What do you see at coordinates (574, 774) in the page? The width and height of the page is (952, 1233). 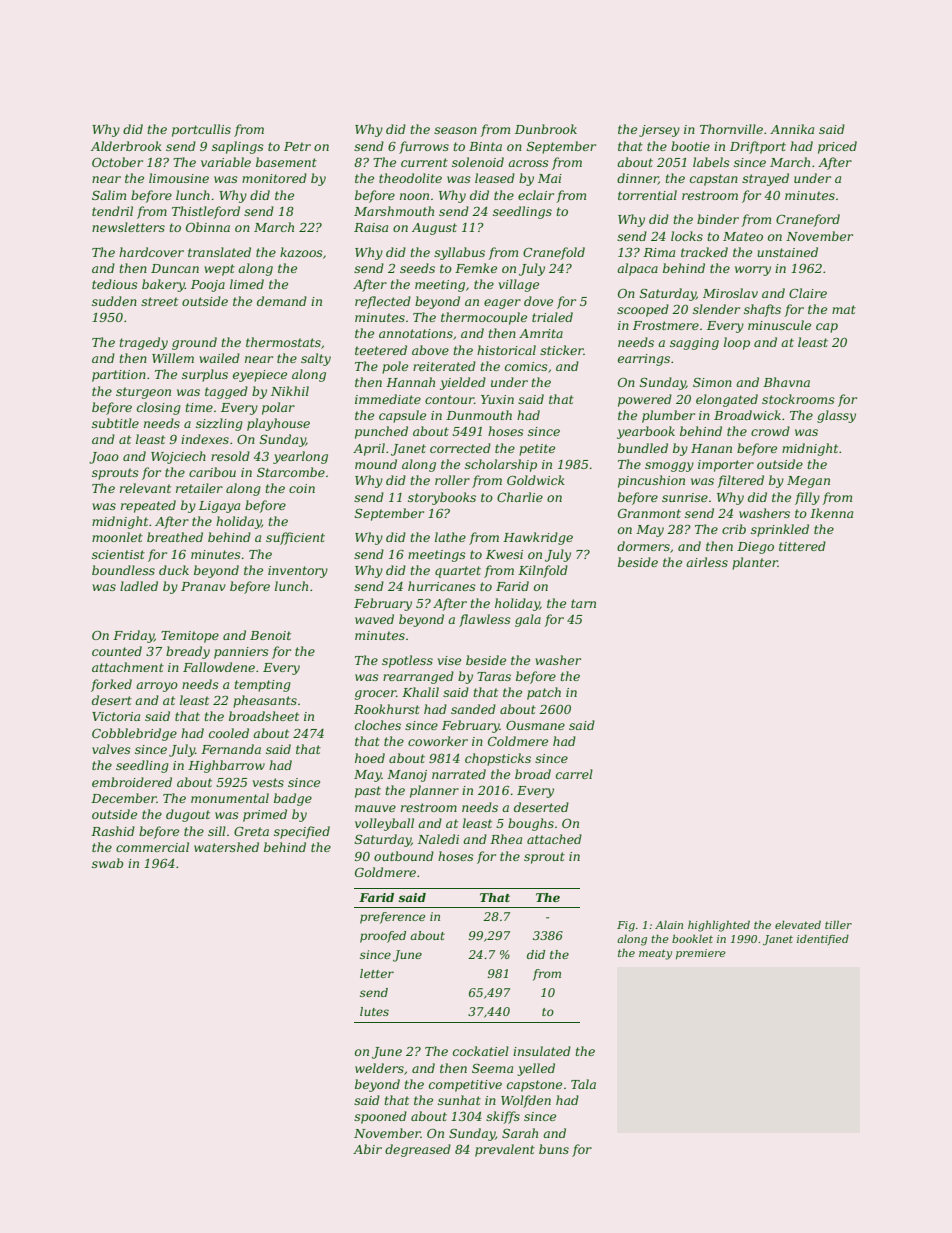 I see `carrel` at bounding box center [574, 774].
